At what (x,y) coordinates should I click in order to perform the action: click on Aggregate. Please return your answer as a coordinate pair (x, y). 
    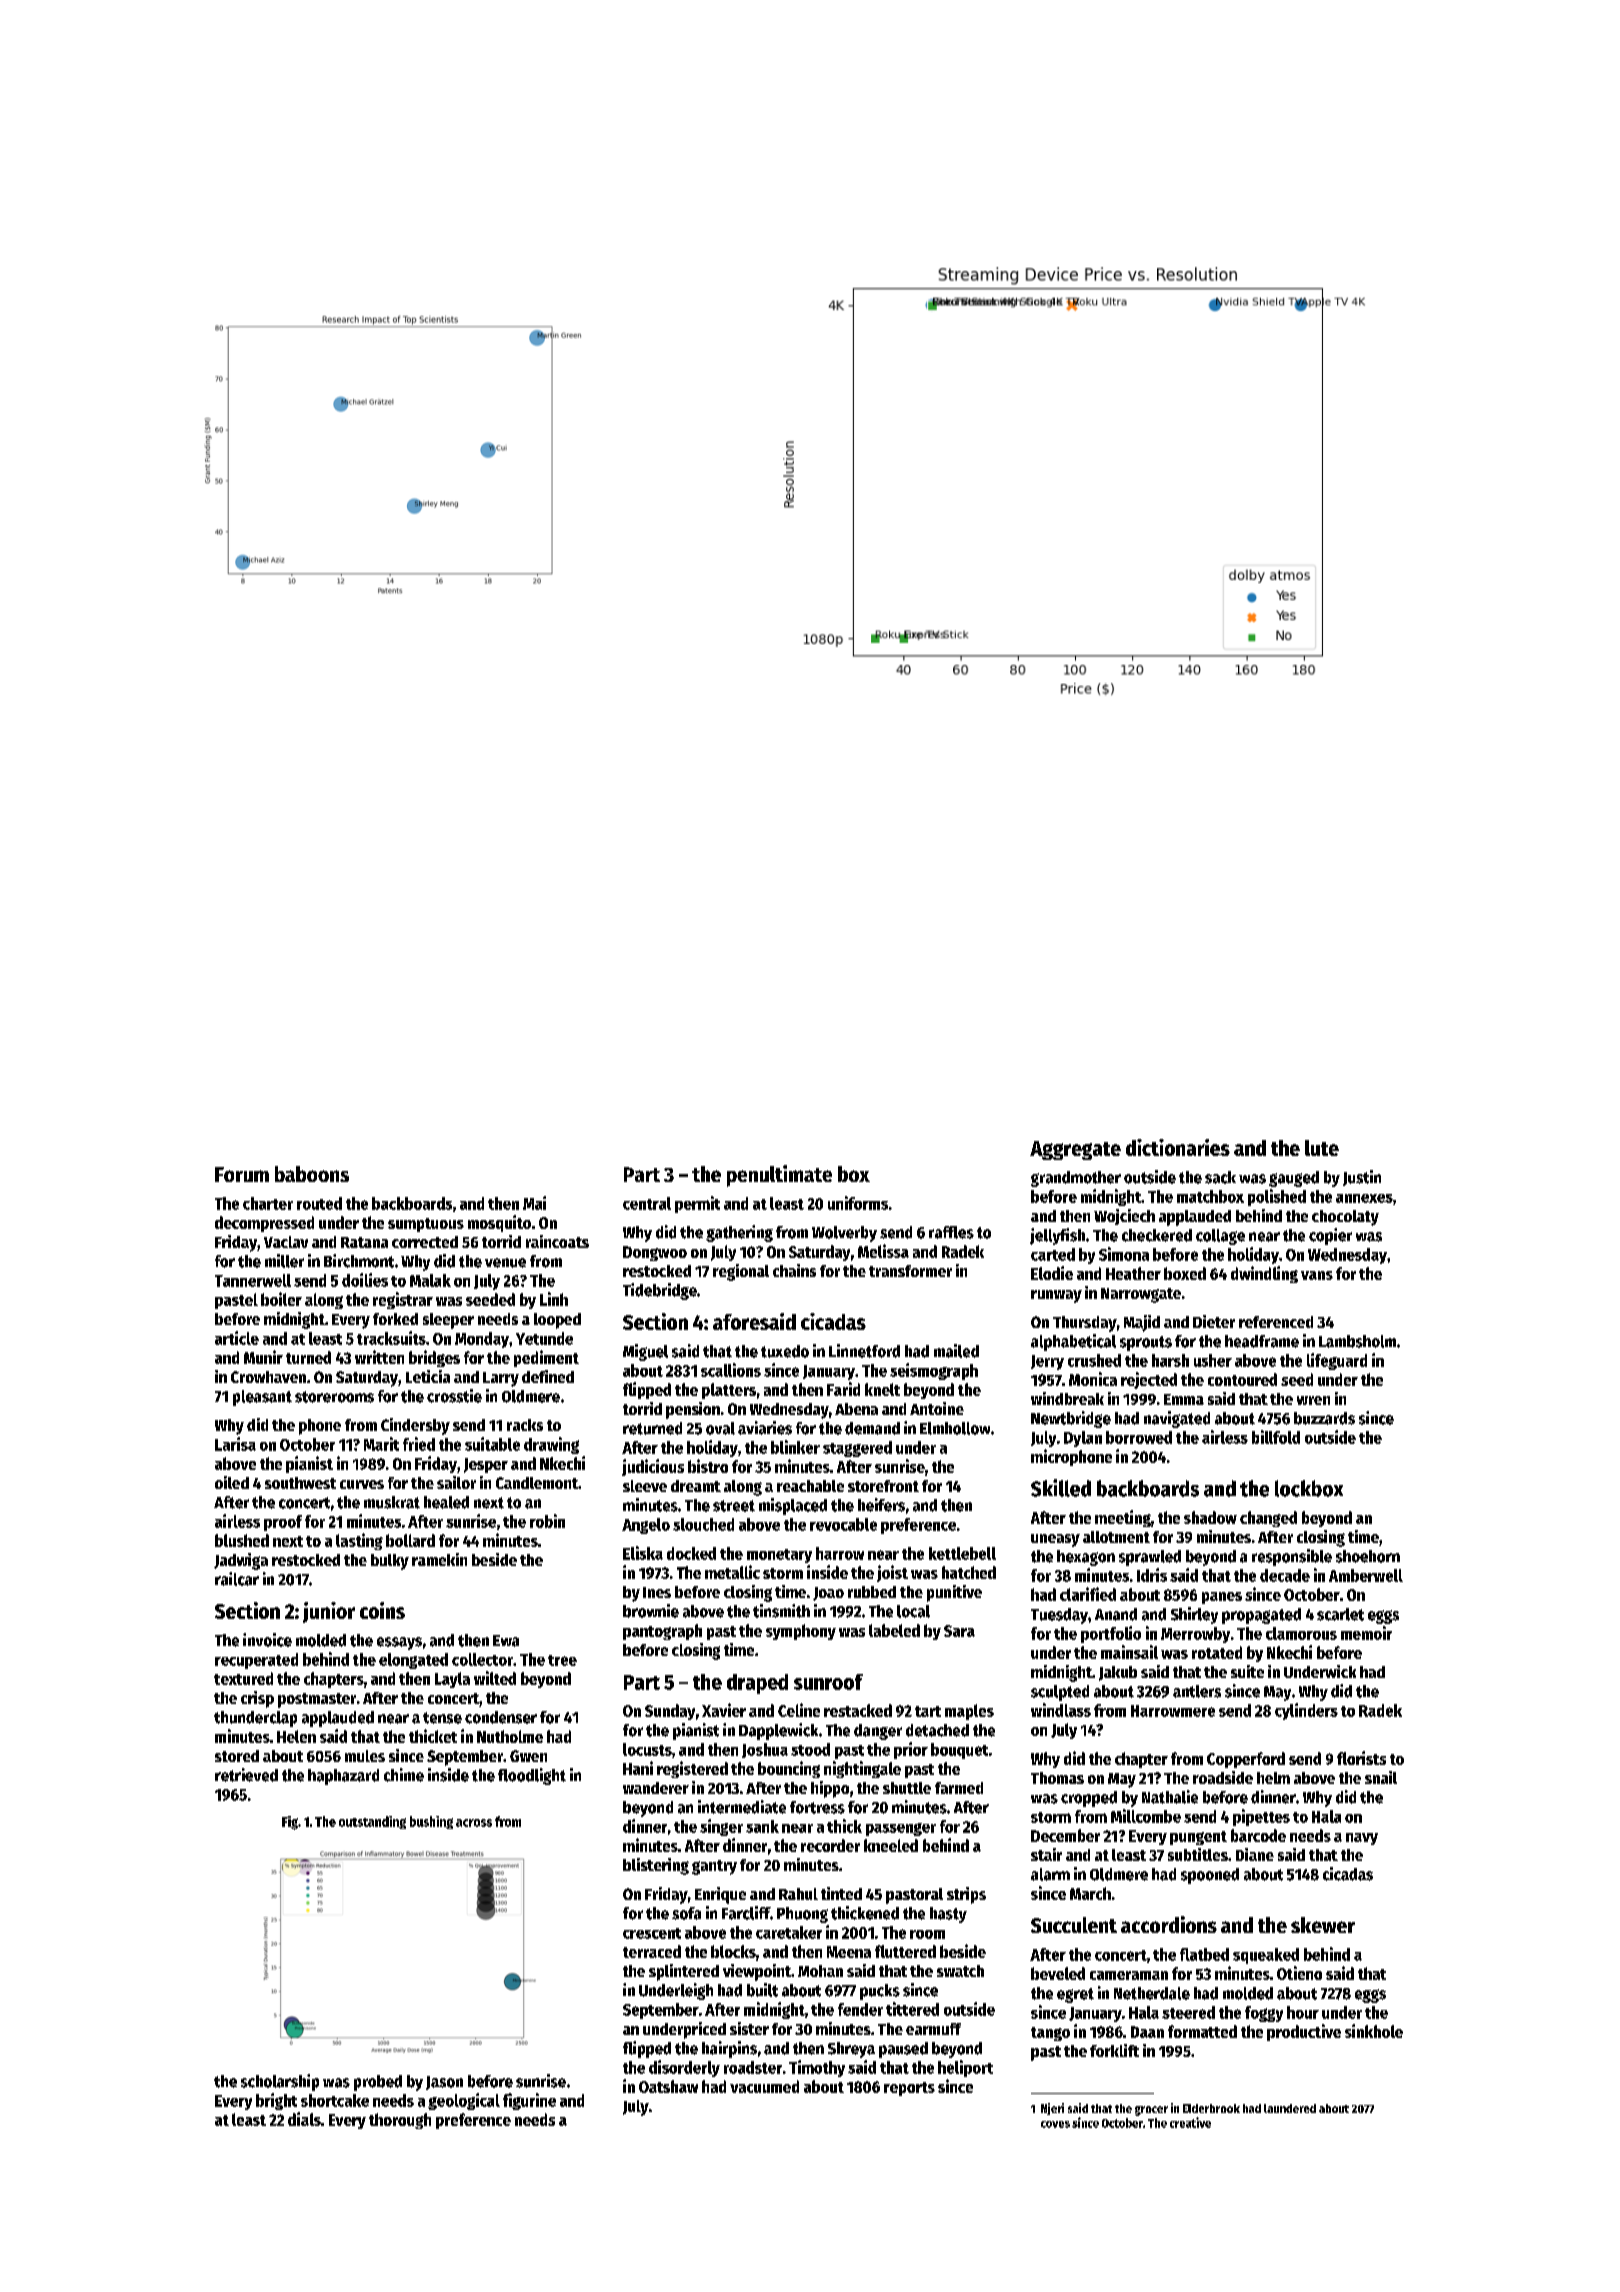
    Looking at the image, I should click on (1075, 1150).
